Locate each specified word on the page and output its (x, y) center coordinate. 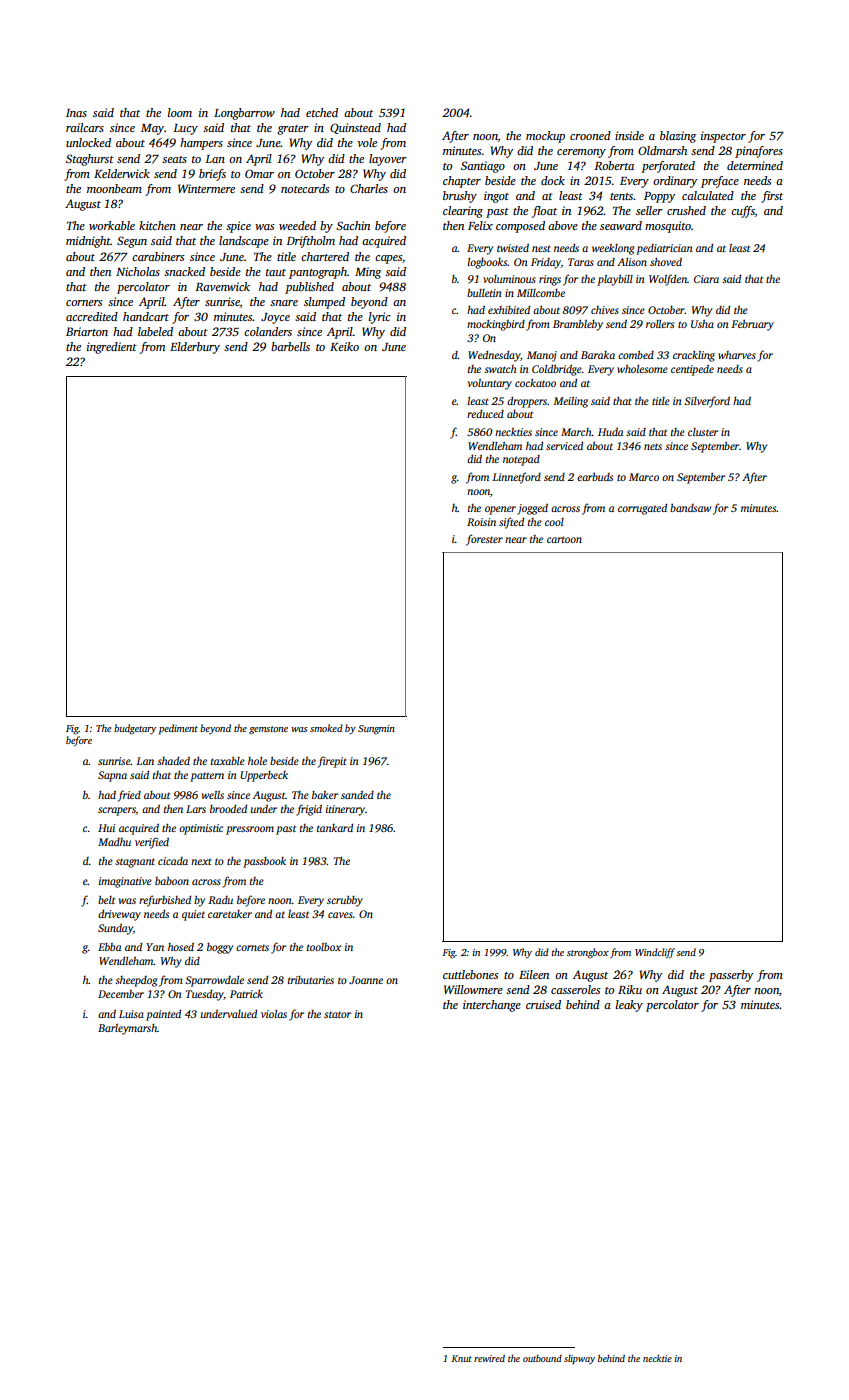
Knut (462, 1358)
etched (322, 112)
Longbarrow (244, 114)
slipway (579, 1359)
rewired (489, 1358)
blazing (678, 137)
